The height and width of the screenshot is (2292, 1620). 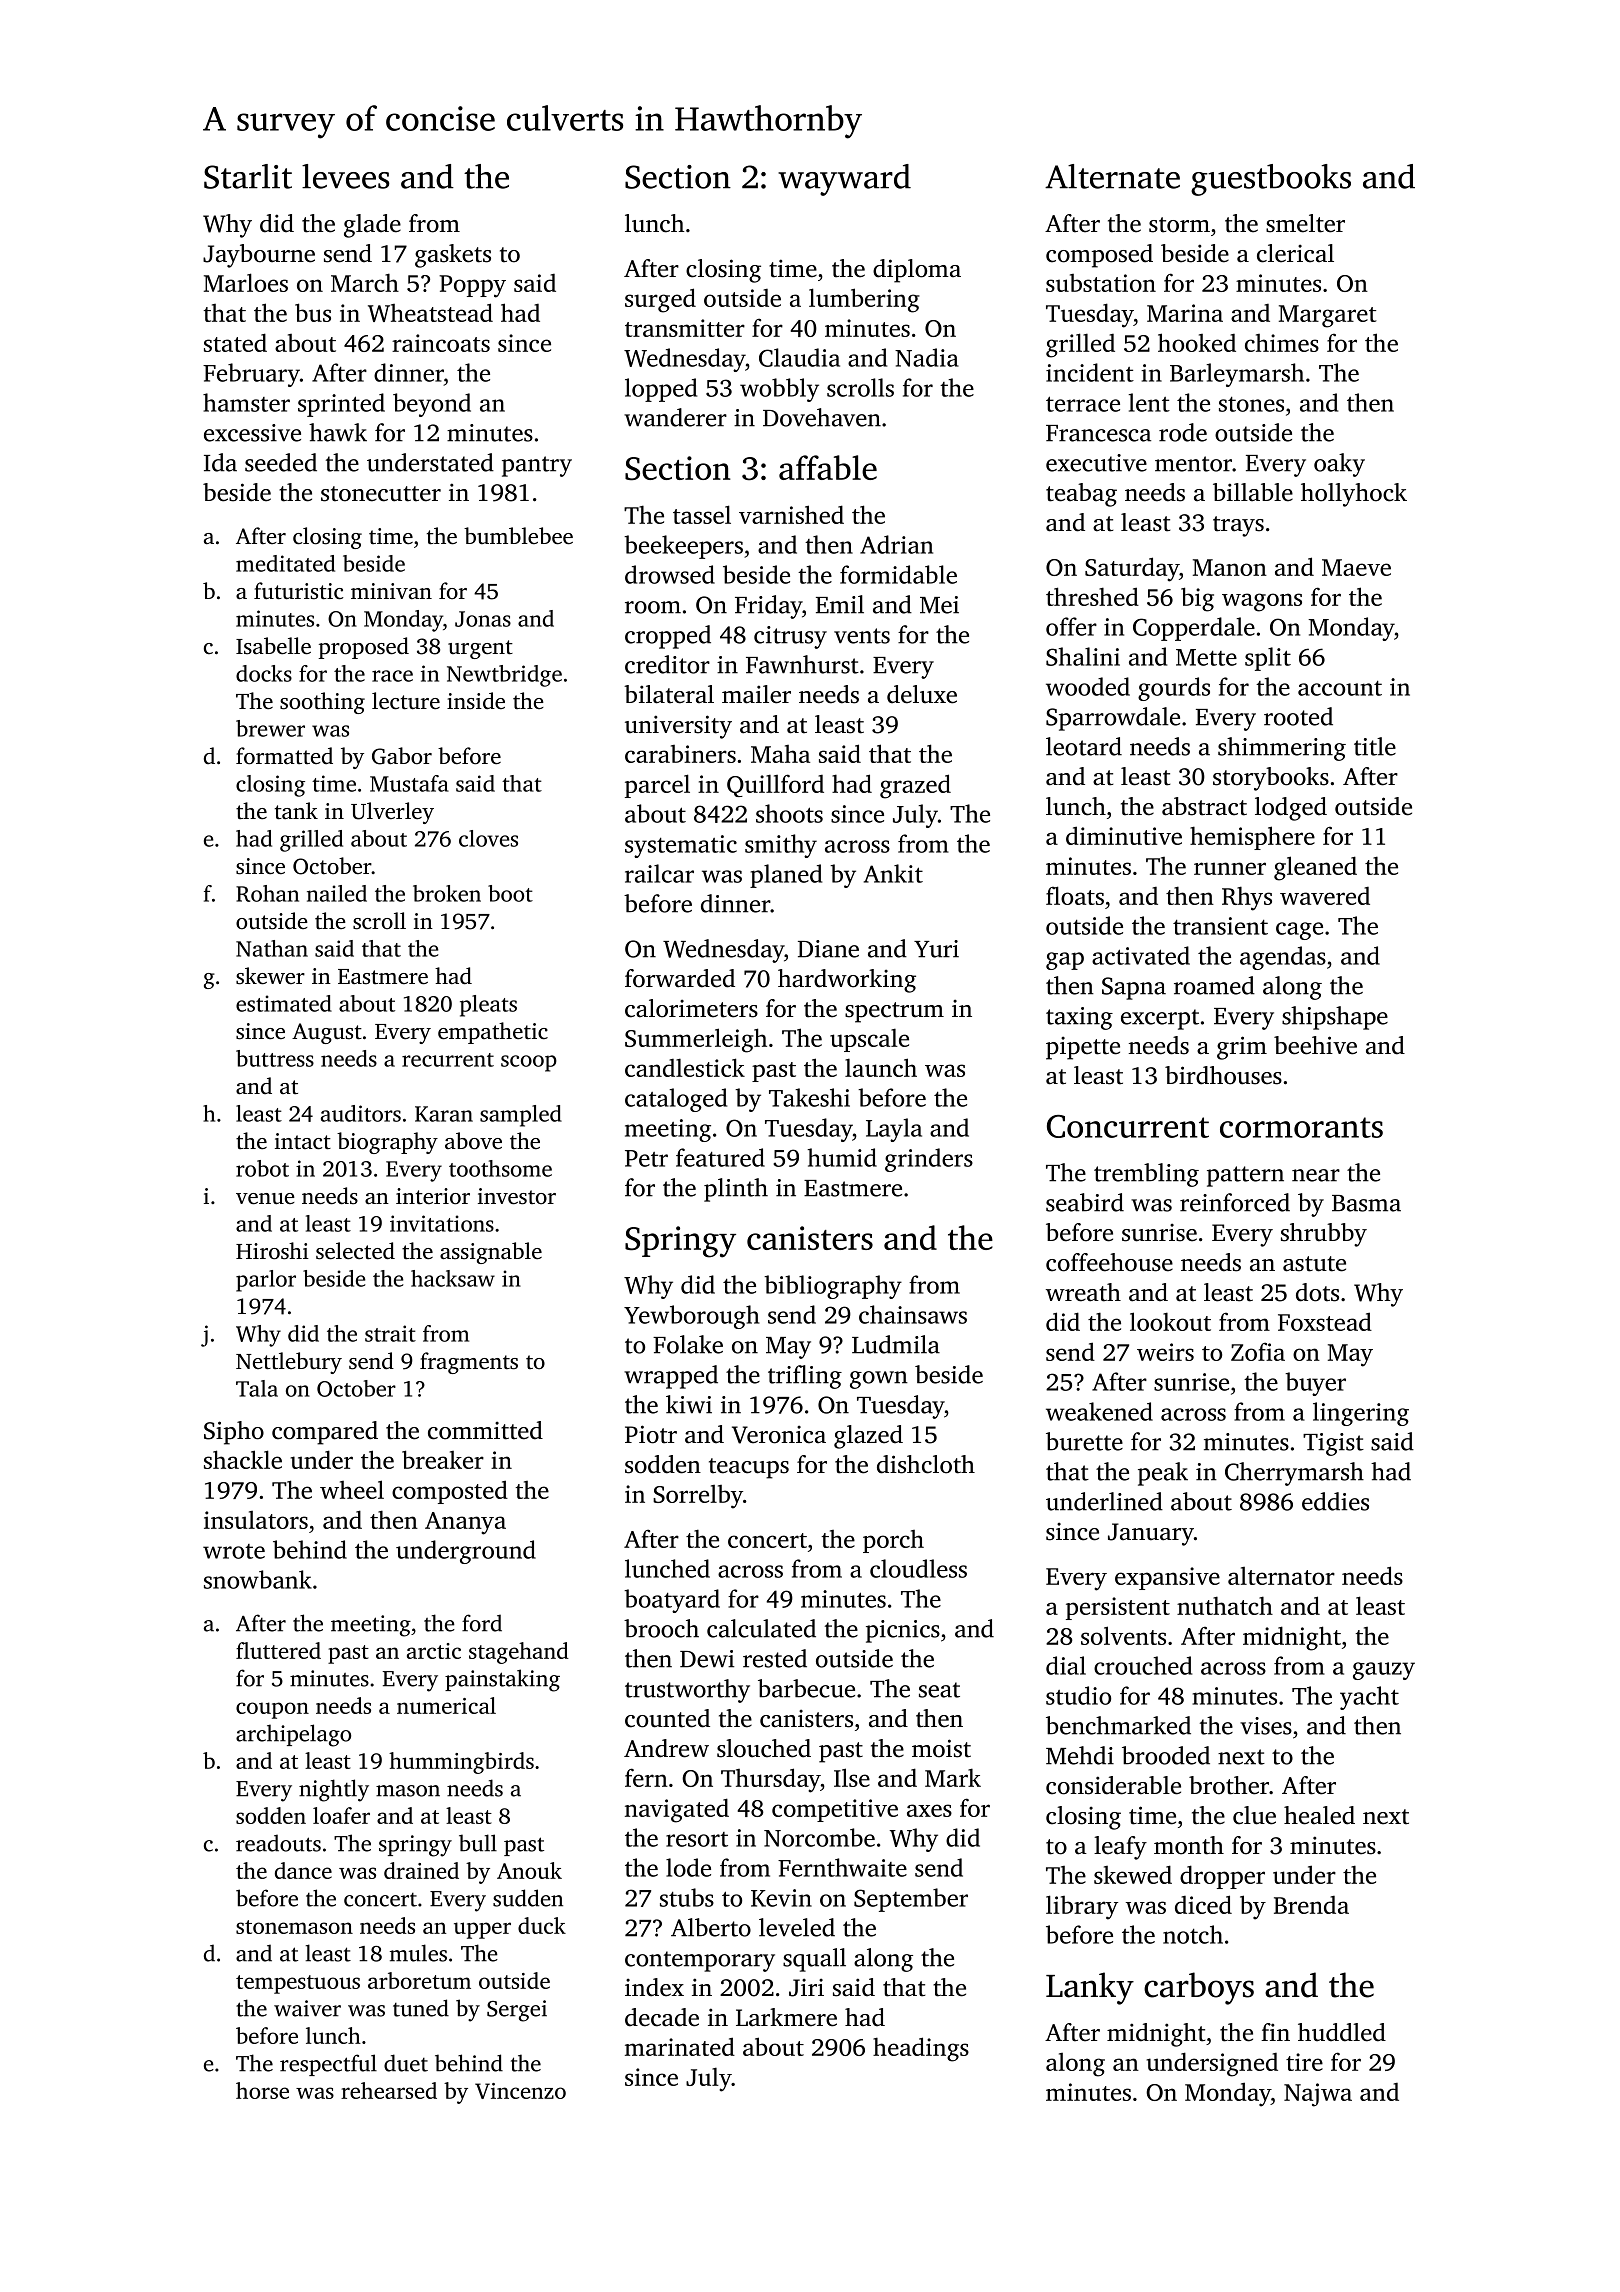 What do you see at coordinates (1318, 2095) in the screenshot?
I see `Najwa` at bounding box center [1318, 2095].
